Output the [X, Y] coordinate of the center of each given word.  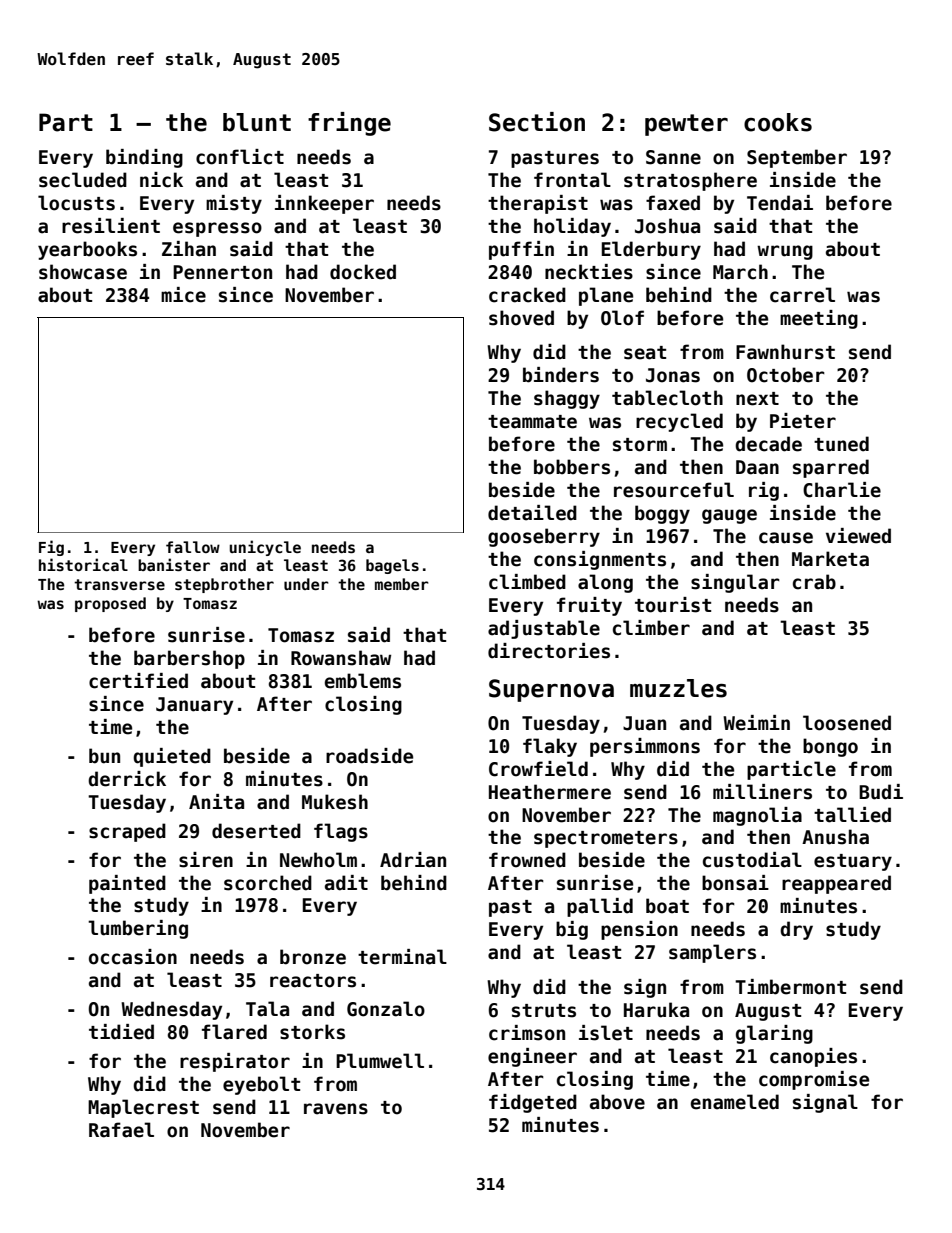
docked [363, 272]
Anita [216, 802]
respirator [235, 1062]
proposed [110, 604]
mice [183, 295]
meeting [819, 319]
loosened [847, 723]
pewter [686, 125]
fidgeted [533, 1103]
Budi [881, 792]
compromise [814, 1080]
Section [537, 122]
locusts [76, 203]
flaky [550, 747]
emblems [363, 681]
